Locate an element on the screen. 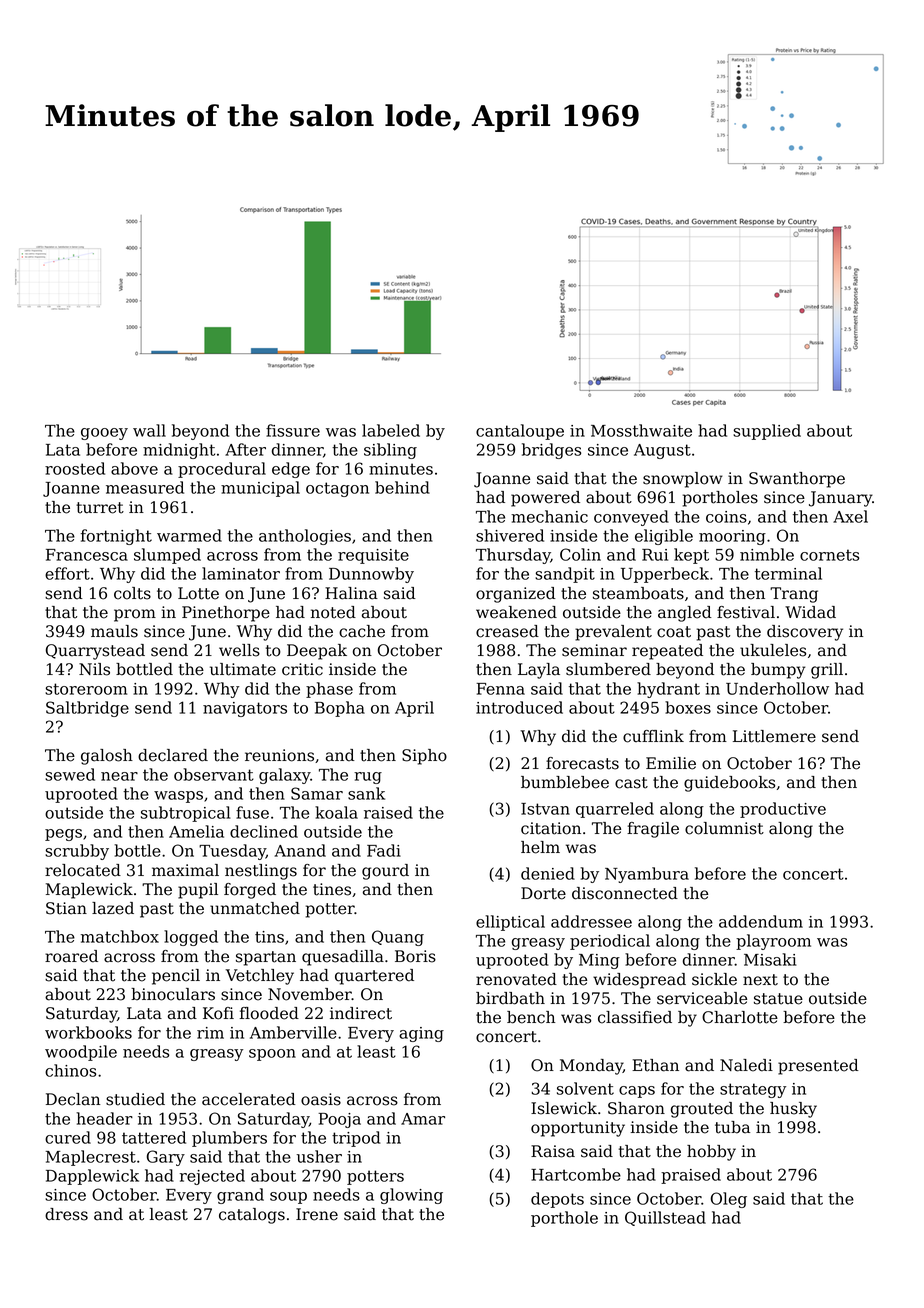 This screenshot has height=1308, width=924. Dapplewick is located at coordinates (92, 1177).
